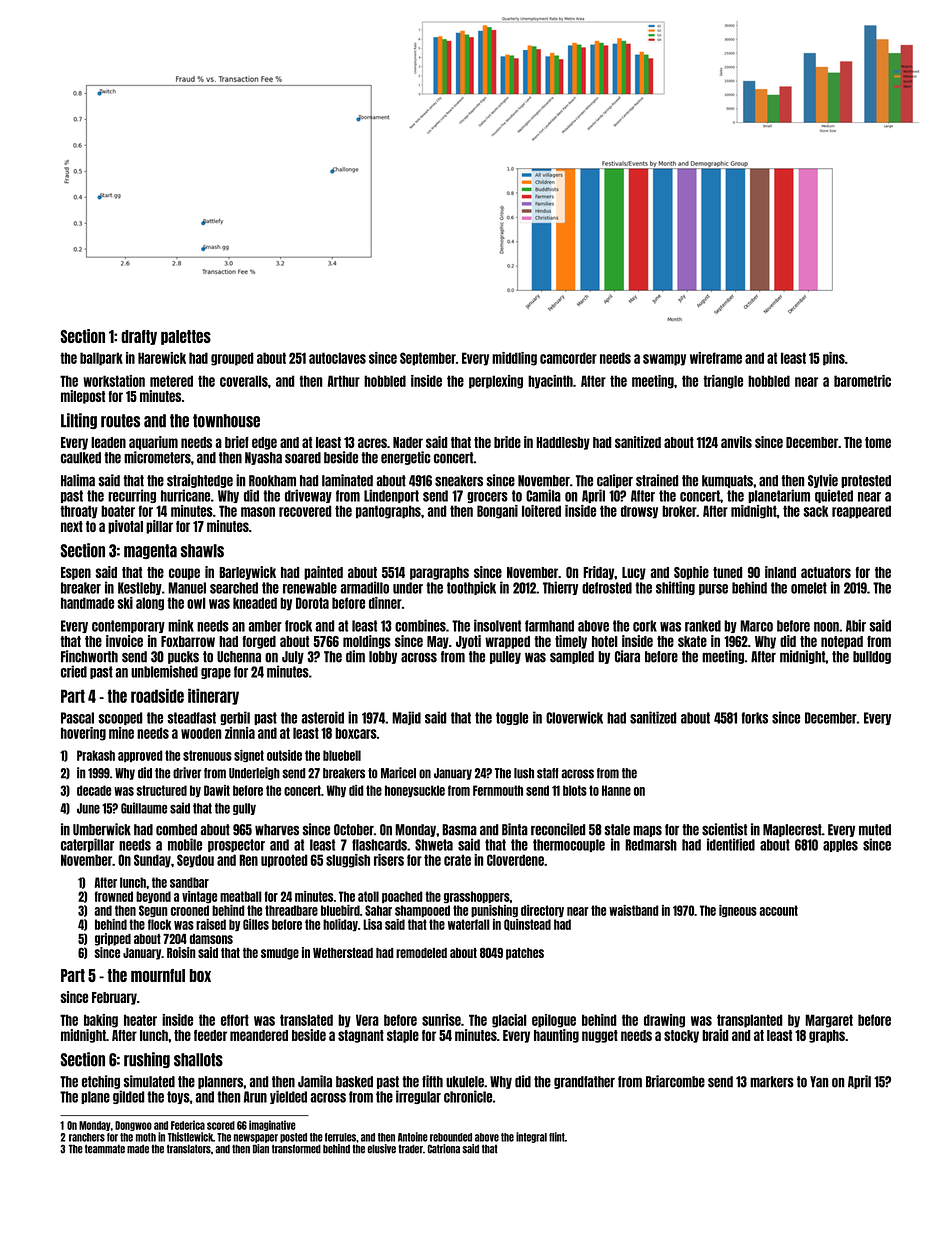 This screenshot has height=1233, width=952. Describe the element at coordinates (162, 358) in the screenshot. I see `Harewick` at that location.
